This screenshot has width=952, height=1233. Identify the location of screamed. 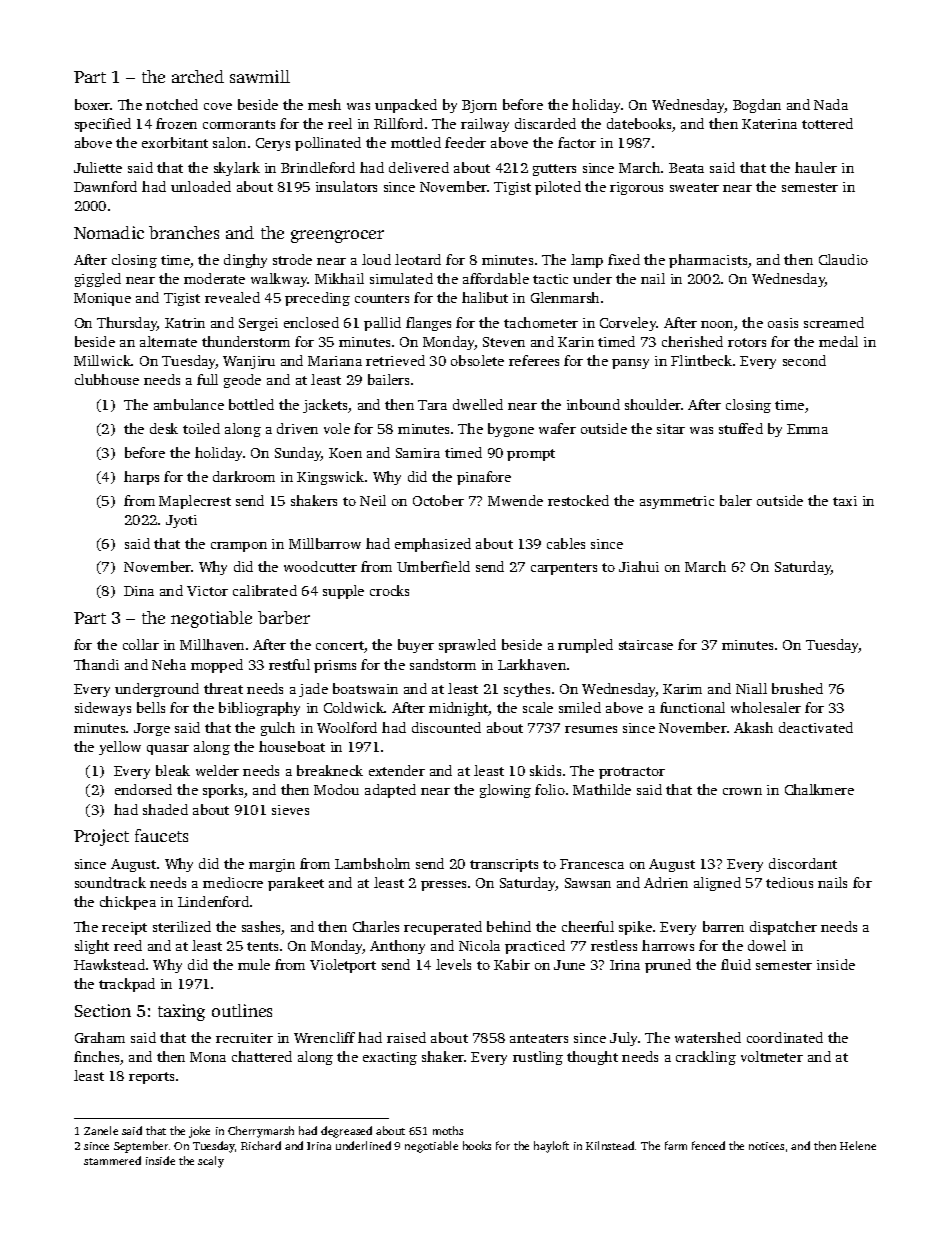
(834, 322).
